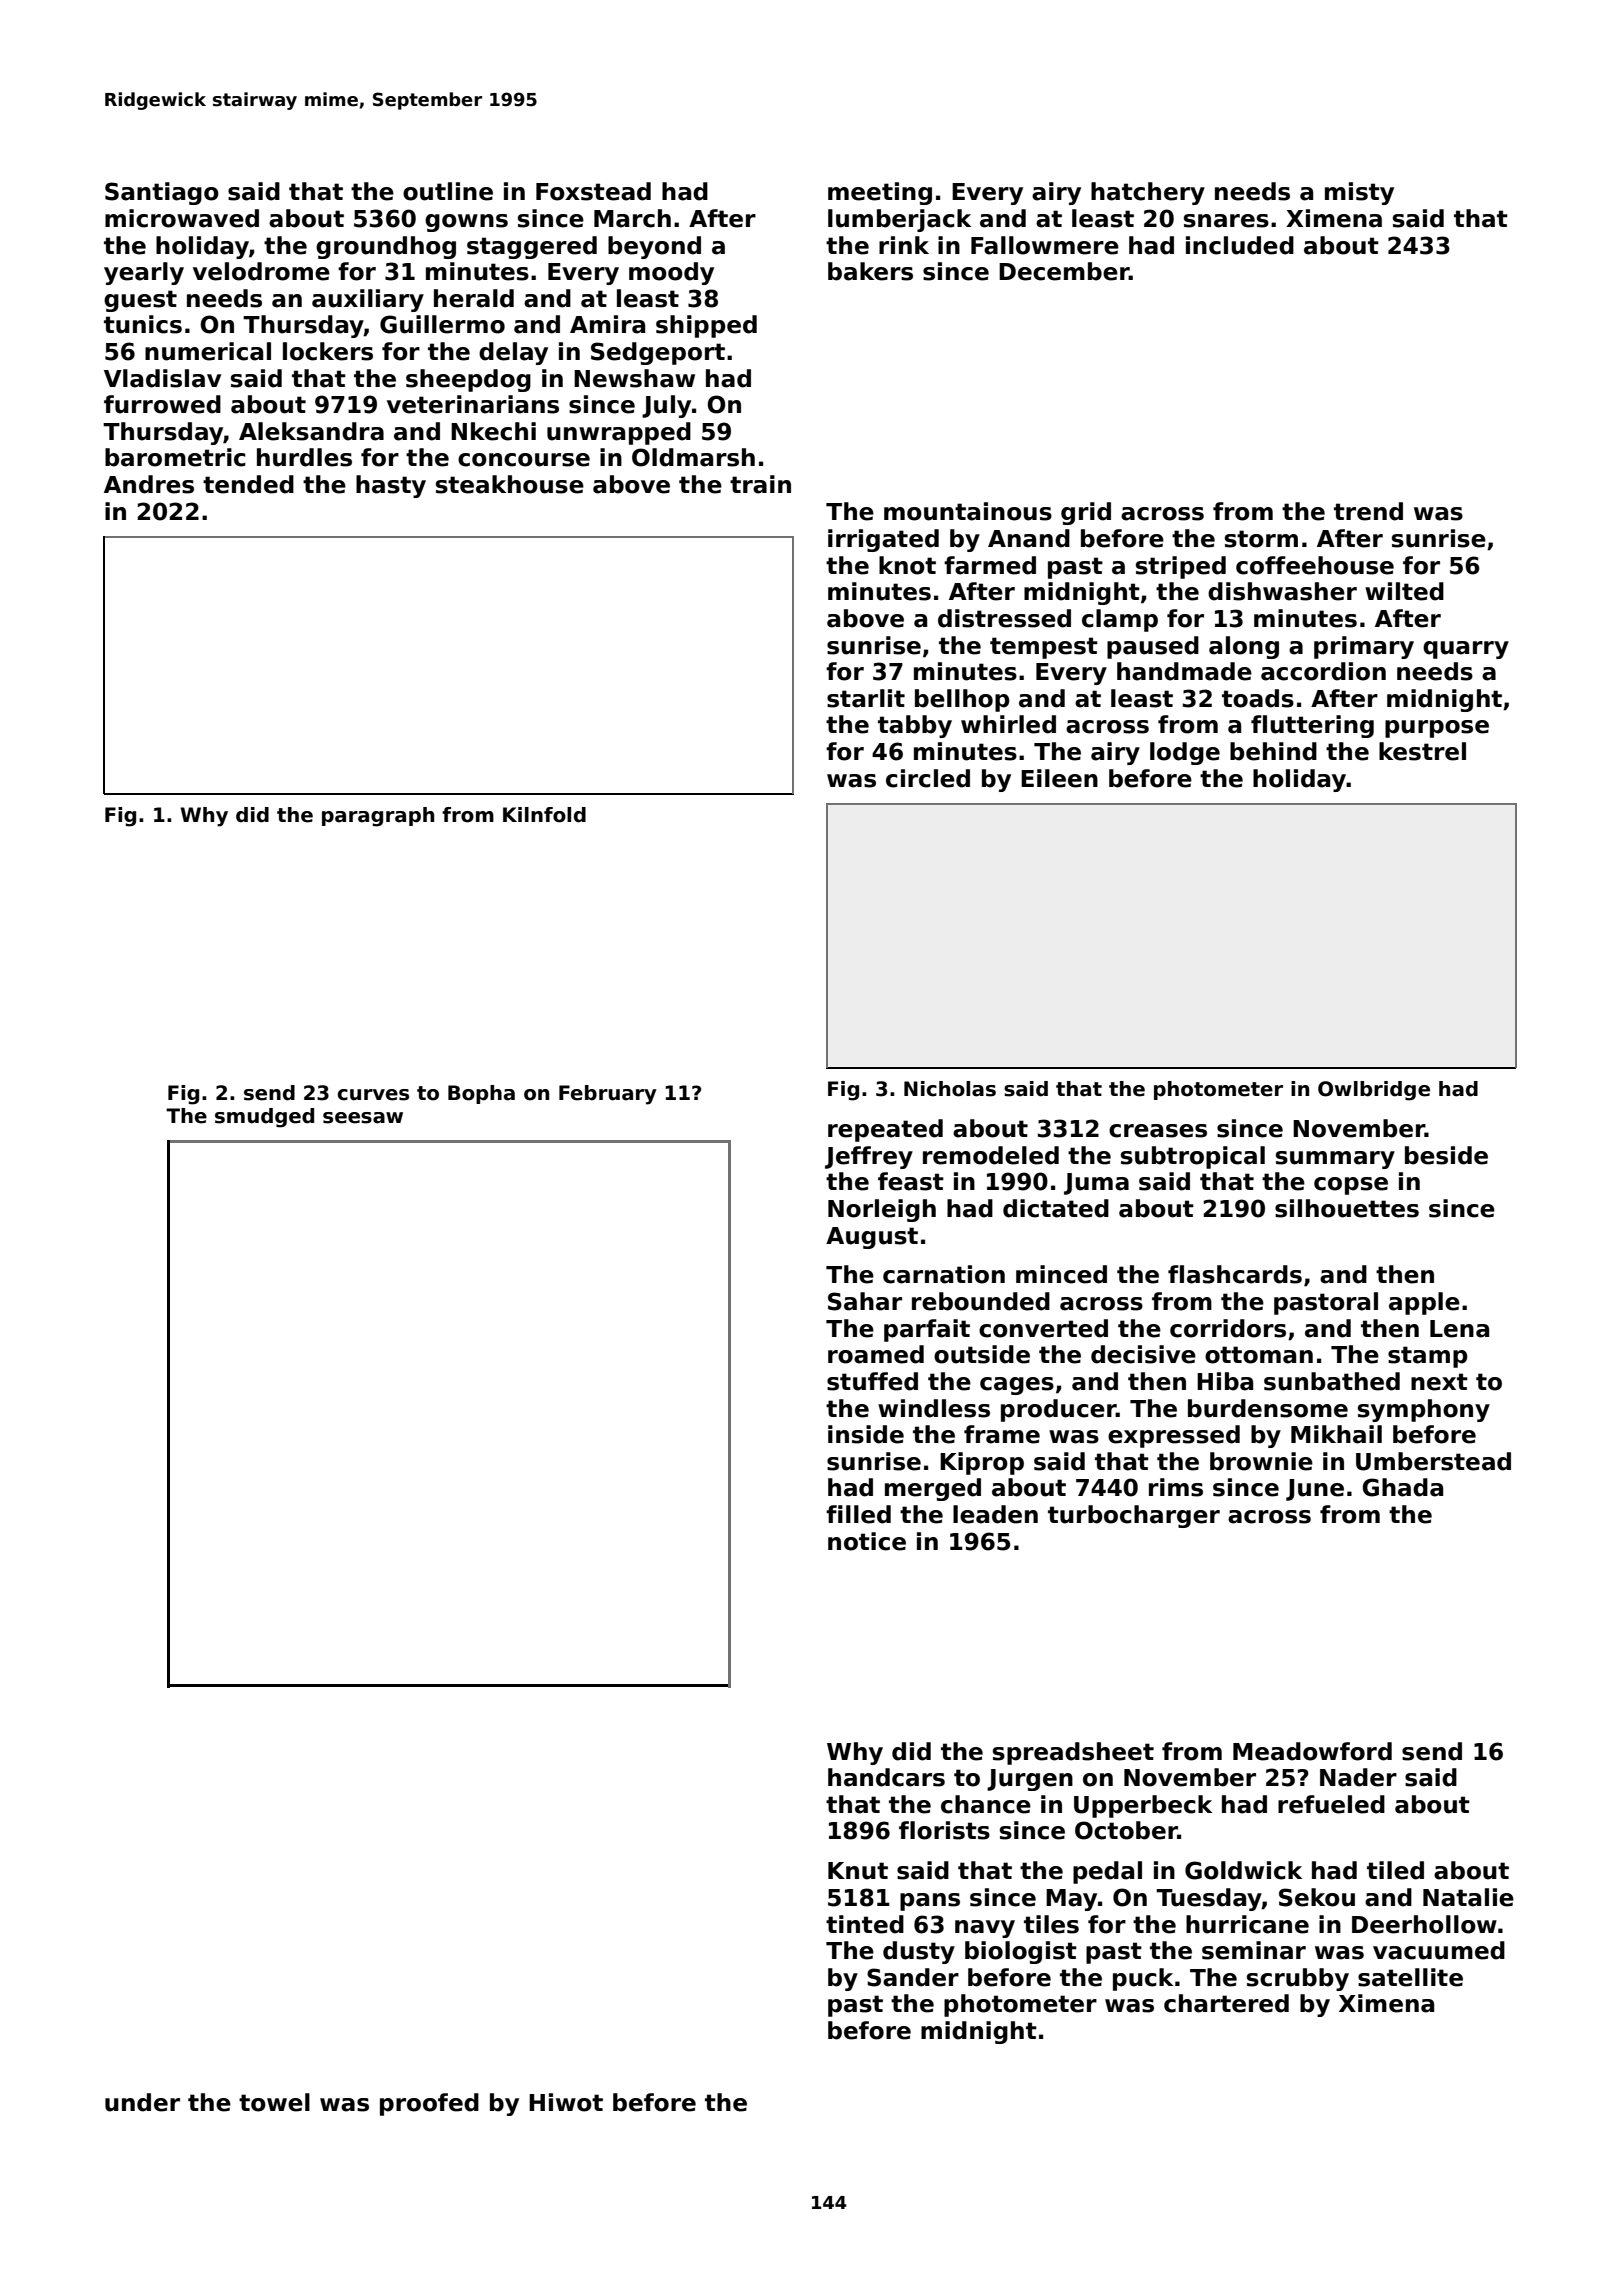  Describe the element at coordinates (149, 484) in the image. I see `Andres` at that location.
